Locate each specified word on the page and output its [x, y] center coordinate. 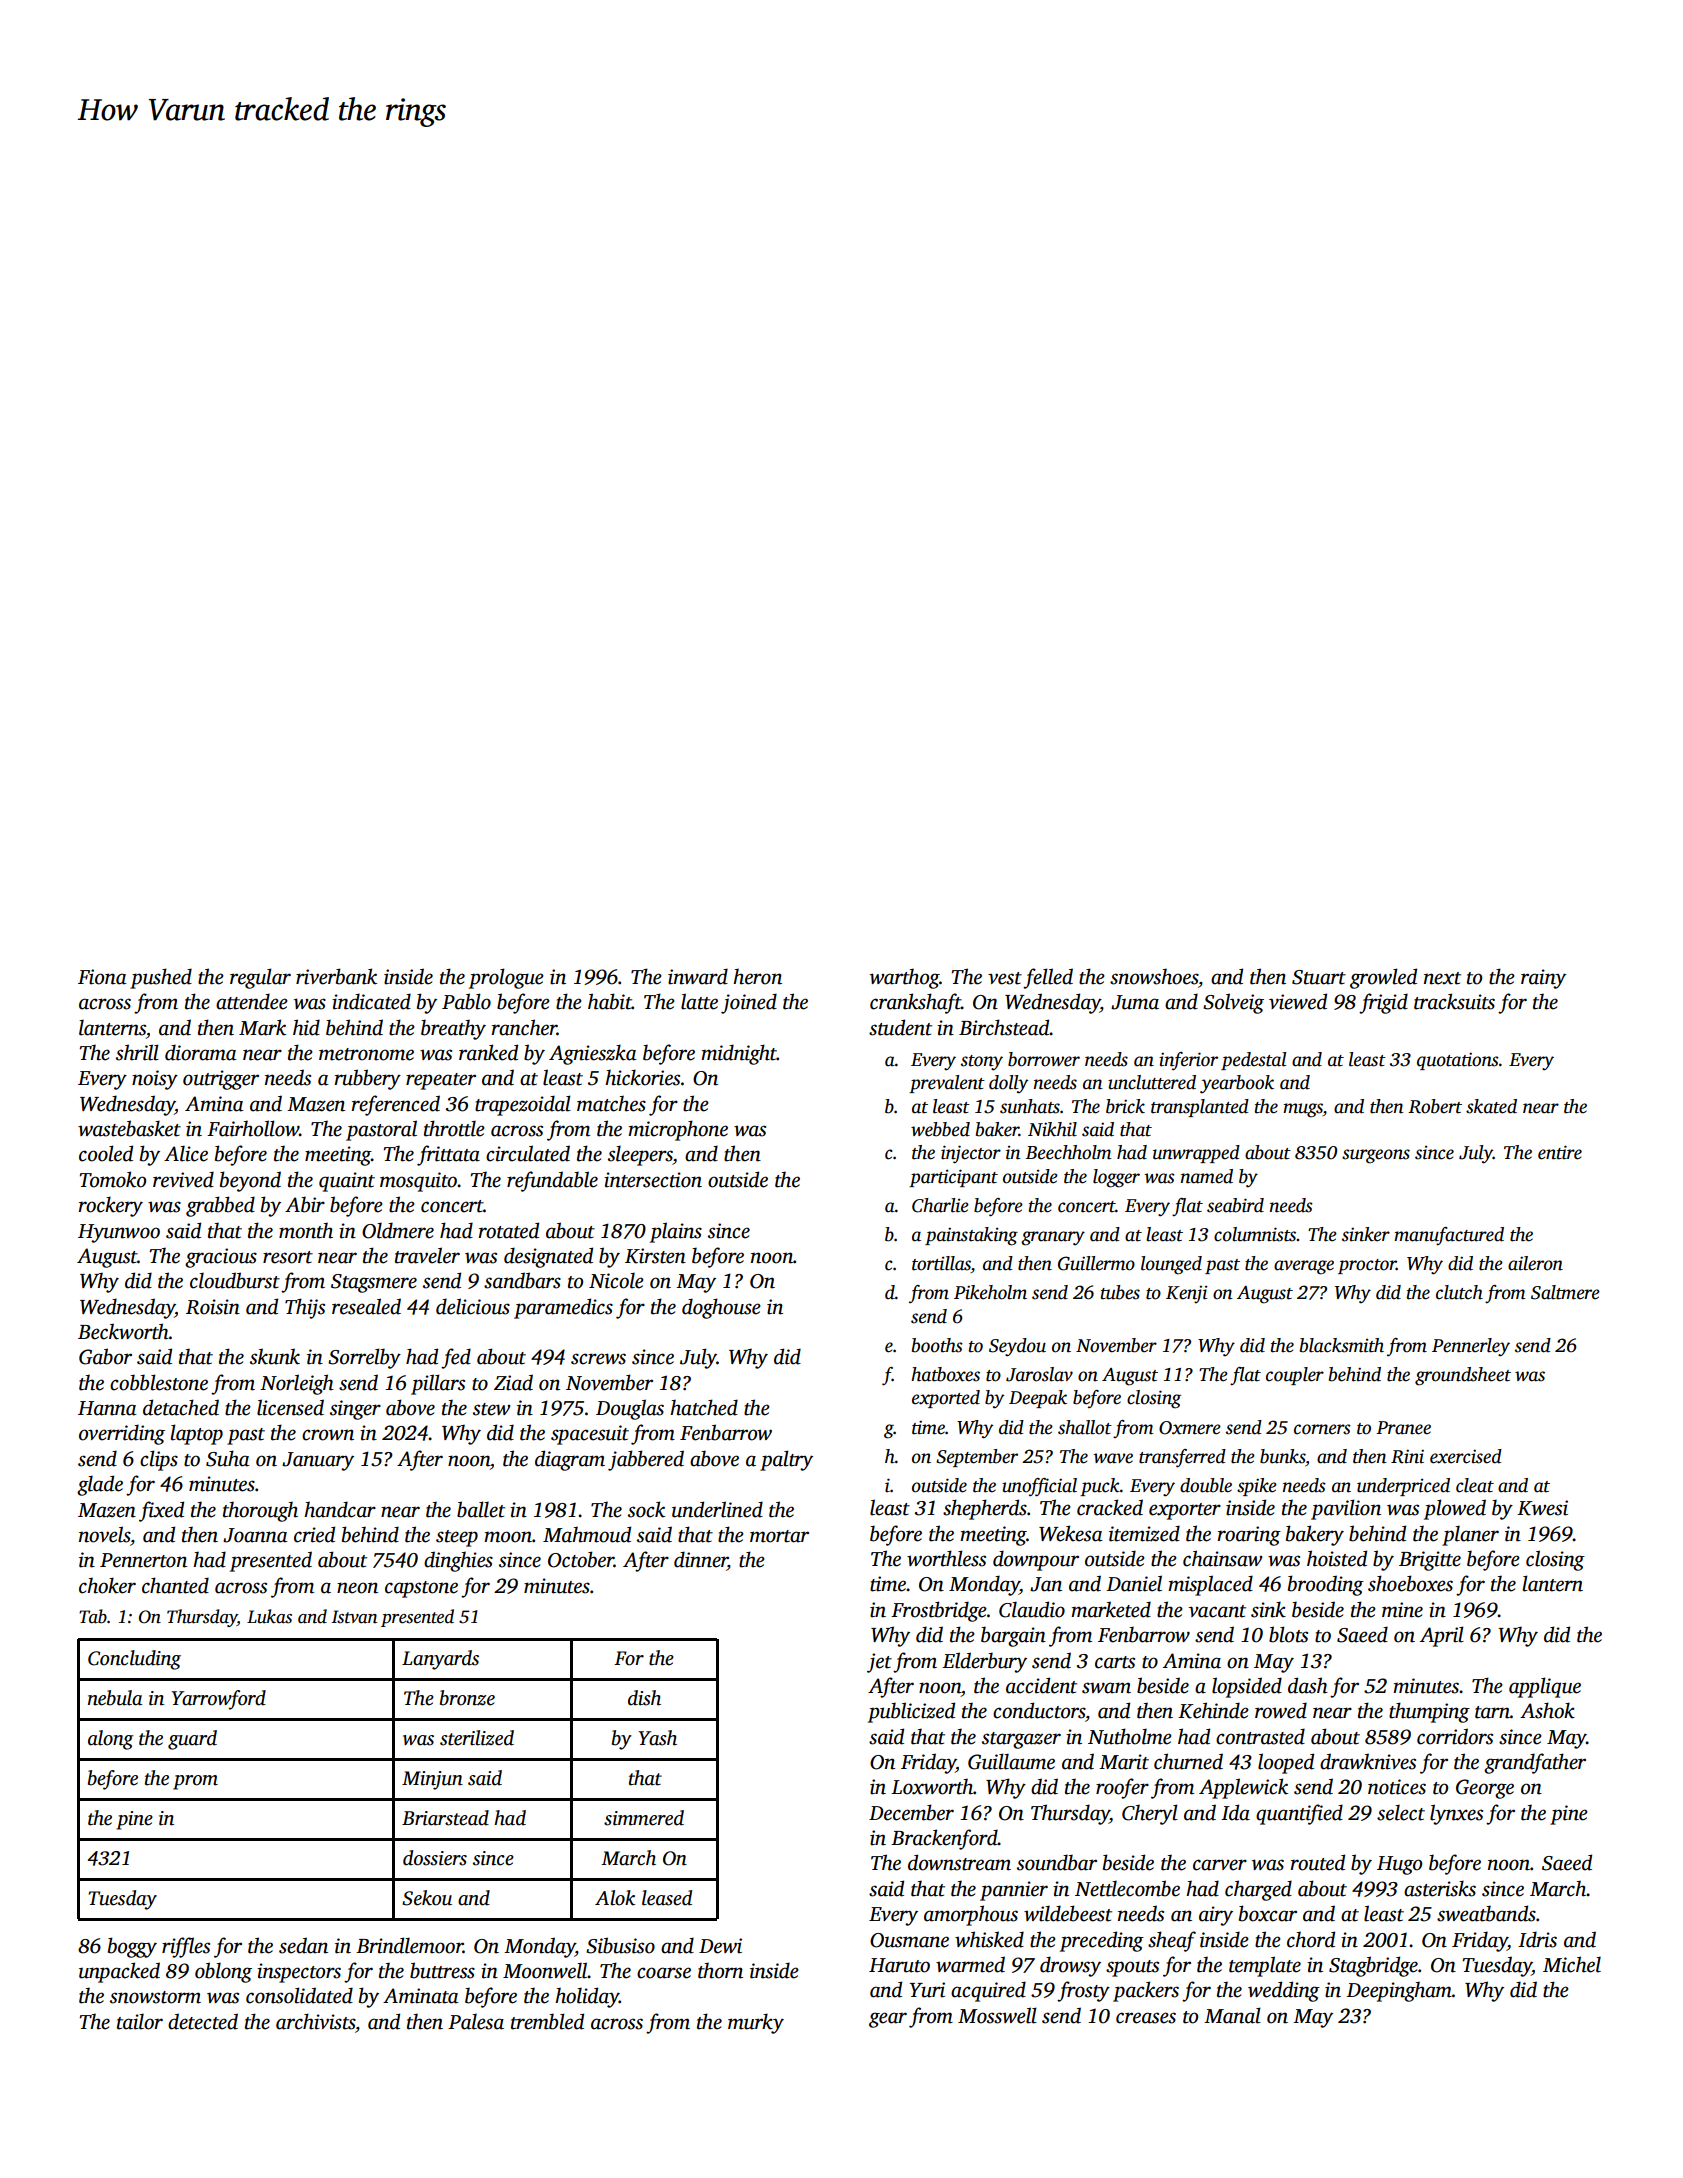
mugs [1303, 1110]
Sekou [427, 1898]
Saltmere [1565, 1292]
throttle [454, 1128]
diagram [570, 1460]
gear [888, 2020]
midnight [739, 1054]
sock [646, 1509]
